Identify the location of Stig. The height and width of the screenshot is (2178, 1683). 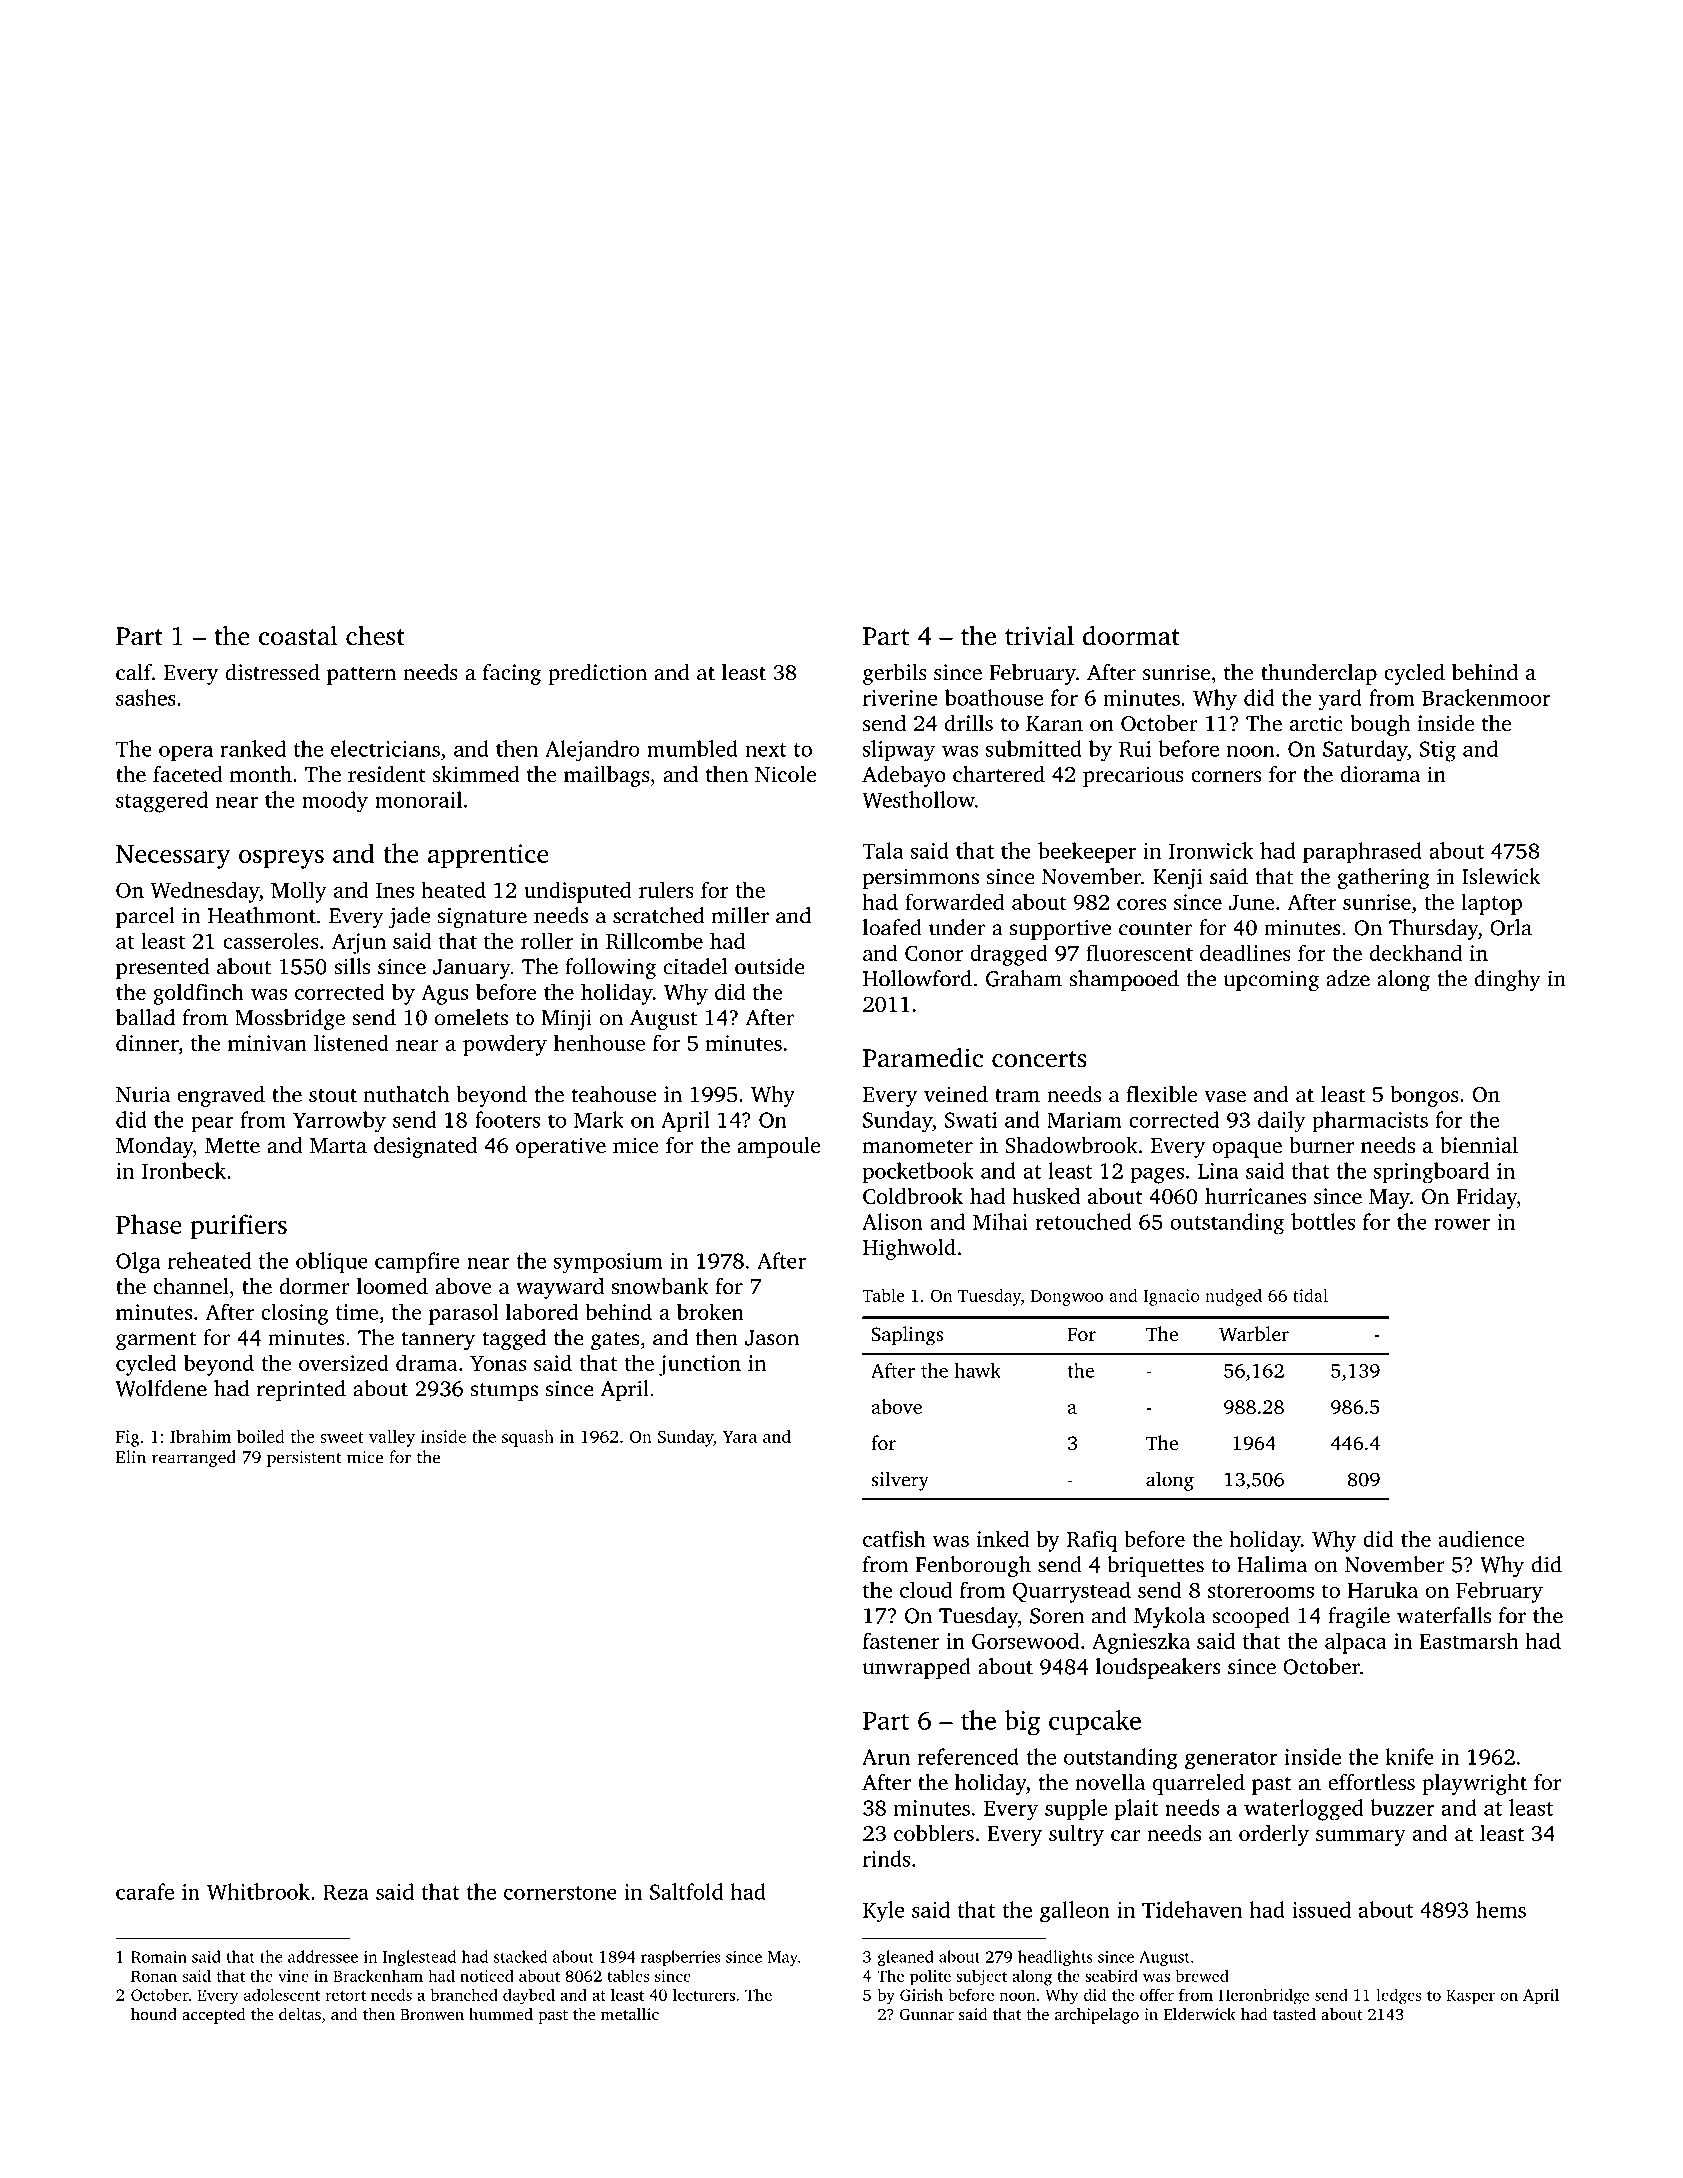
(1438, 751).
